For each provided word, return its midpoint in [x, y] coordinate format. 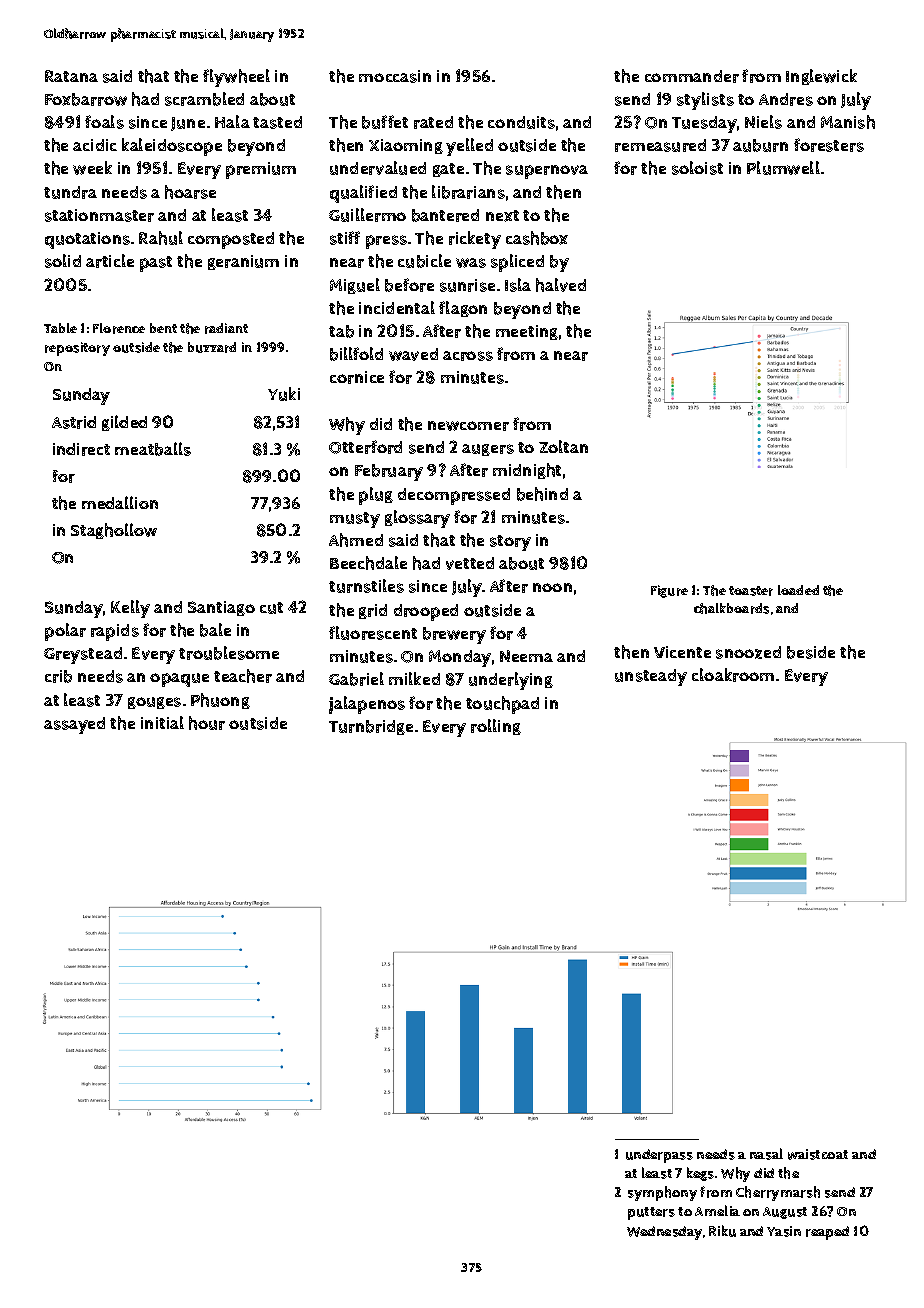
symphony [662, 1193]
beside [811, 652]
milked [414, 678]
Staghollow [114, 531]
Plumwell [783, 168]
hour [207, 723]
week [92, 168]
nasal [766, 1154]
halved [561, 285]
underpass [659, 1156]
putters [651, 1213]
